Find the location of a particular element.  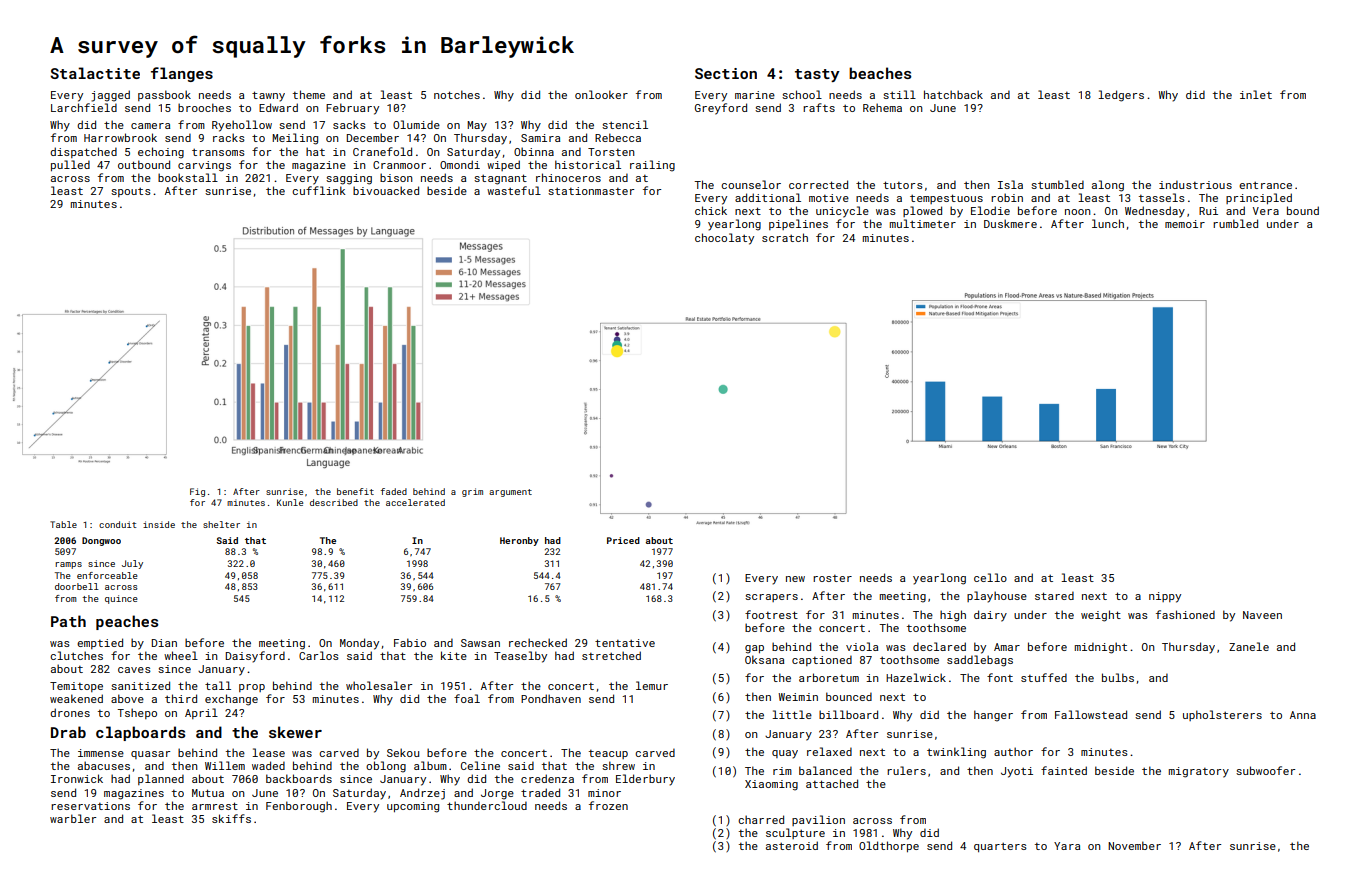

wasteful is located at coordinates (514, 190).
